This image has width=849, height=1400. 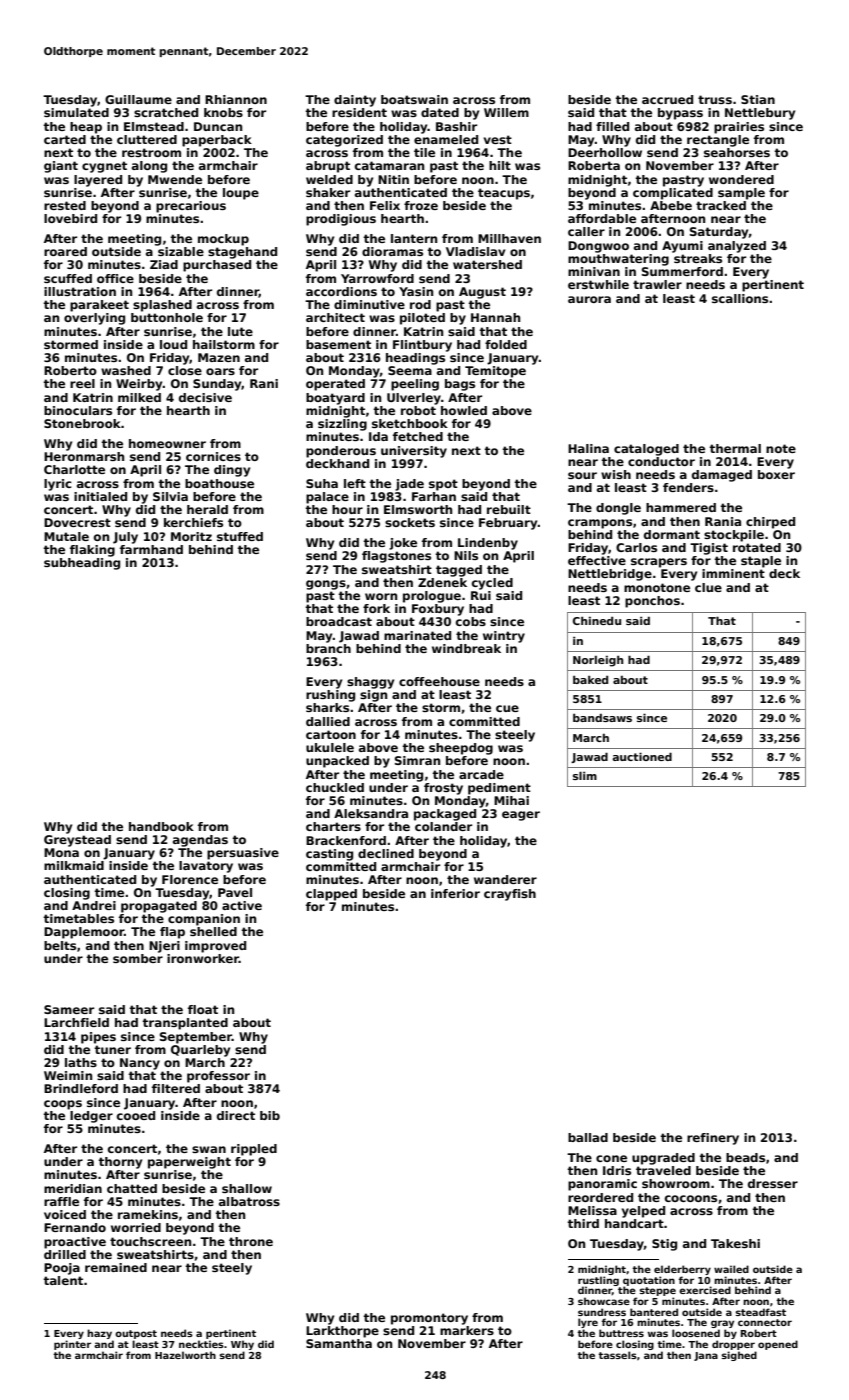 What do you see at coordinates (510, 895) in the image?
I see `crayfish` at bounding box center [510, 895].
